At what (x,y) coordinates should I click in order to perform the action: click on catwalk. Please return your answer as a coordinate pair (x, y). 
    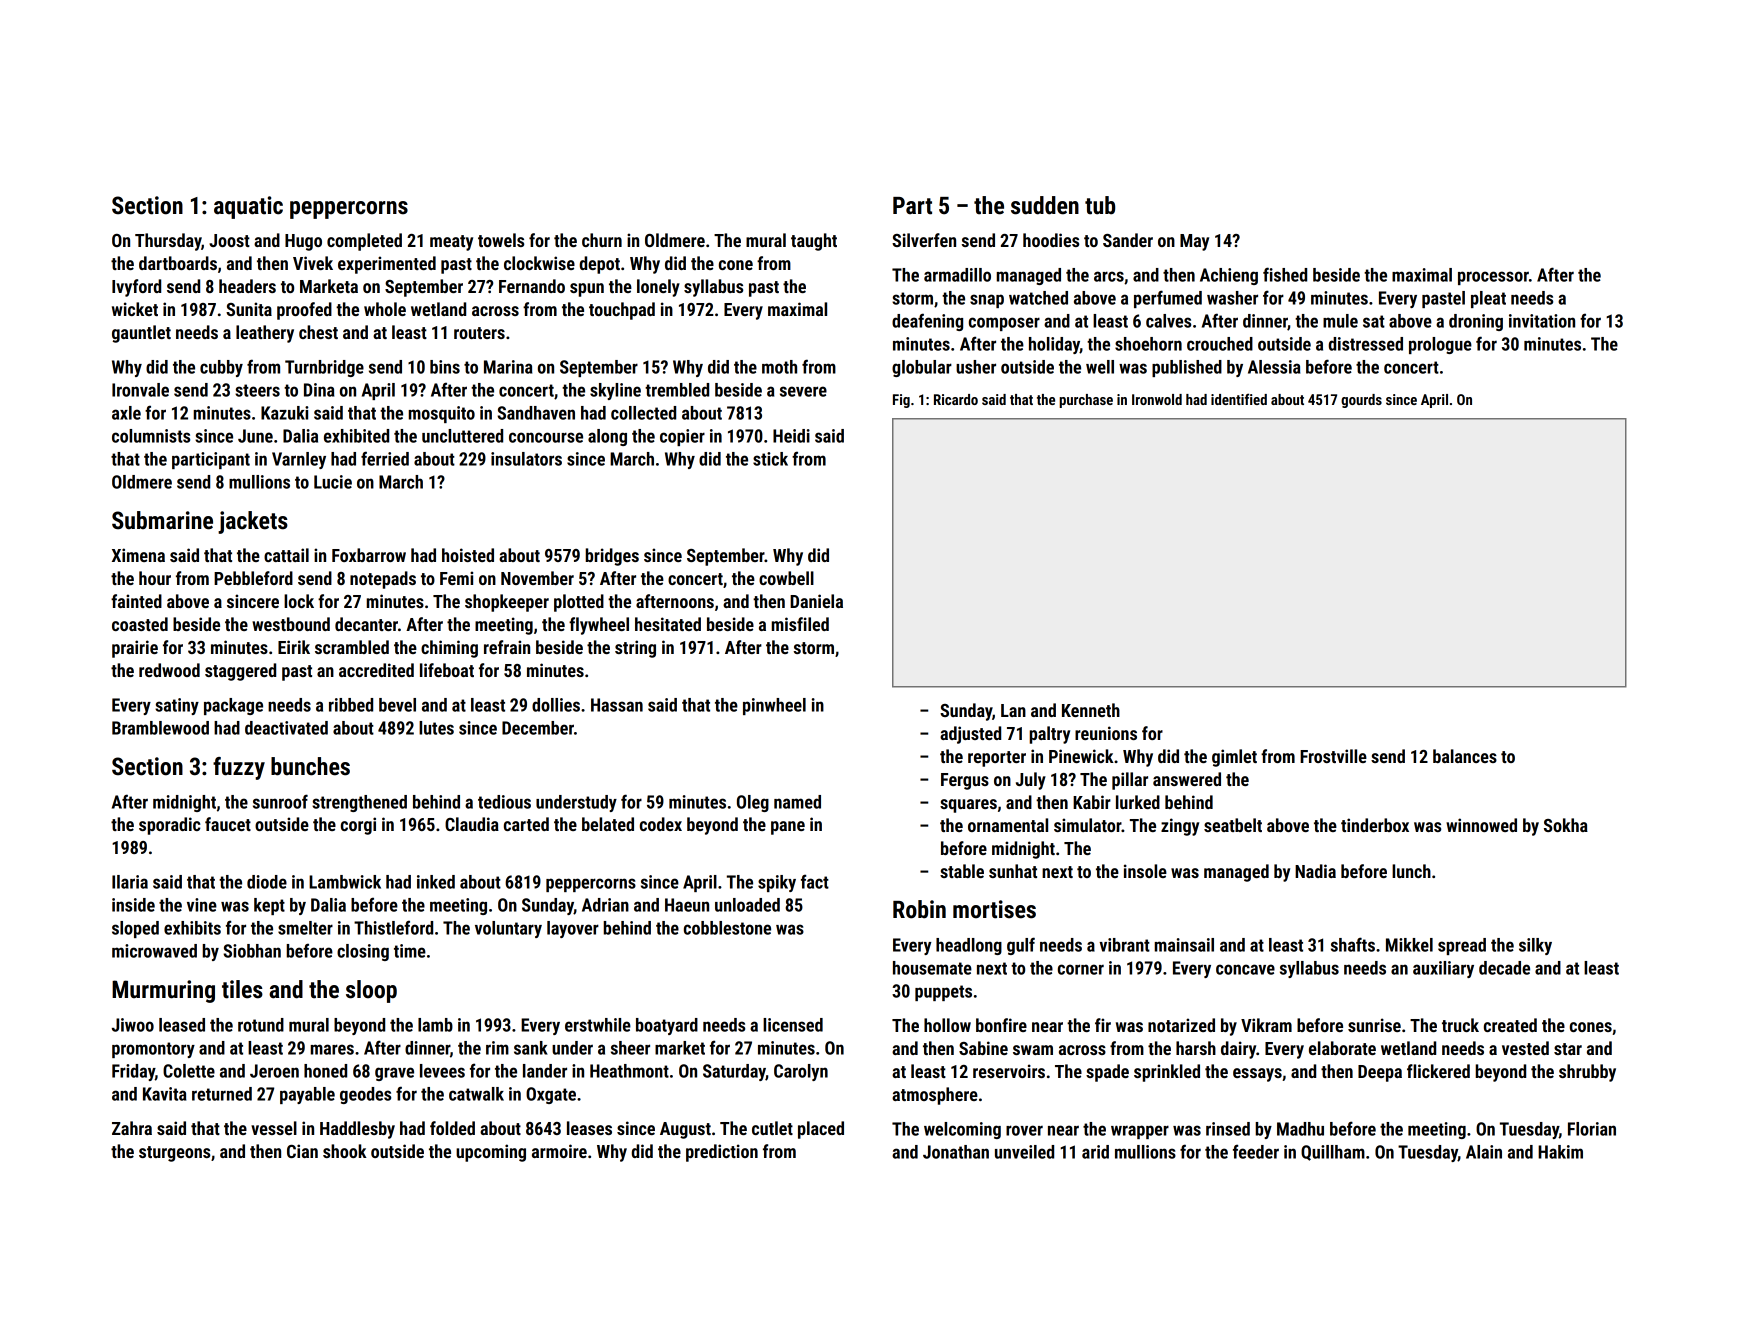
    Looking at the image, I should click on (476, 1094).
